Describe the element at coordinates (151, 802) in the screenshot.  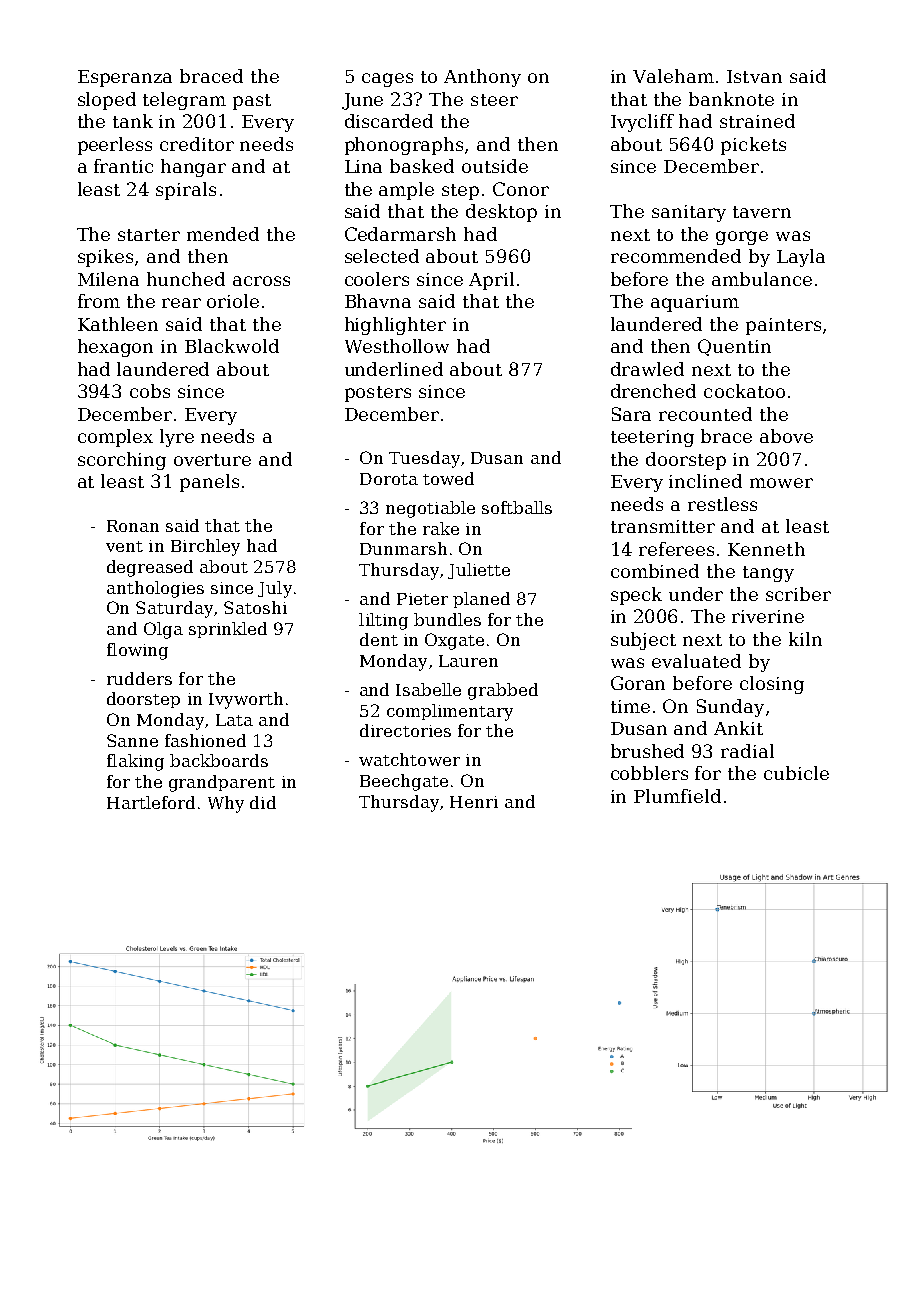
I see `Hartleford` at that location.
